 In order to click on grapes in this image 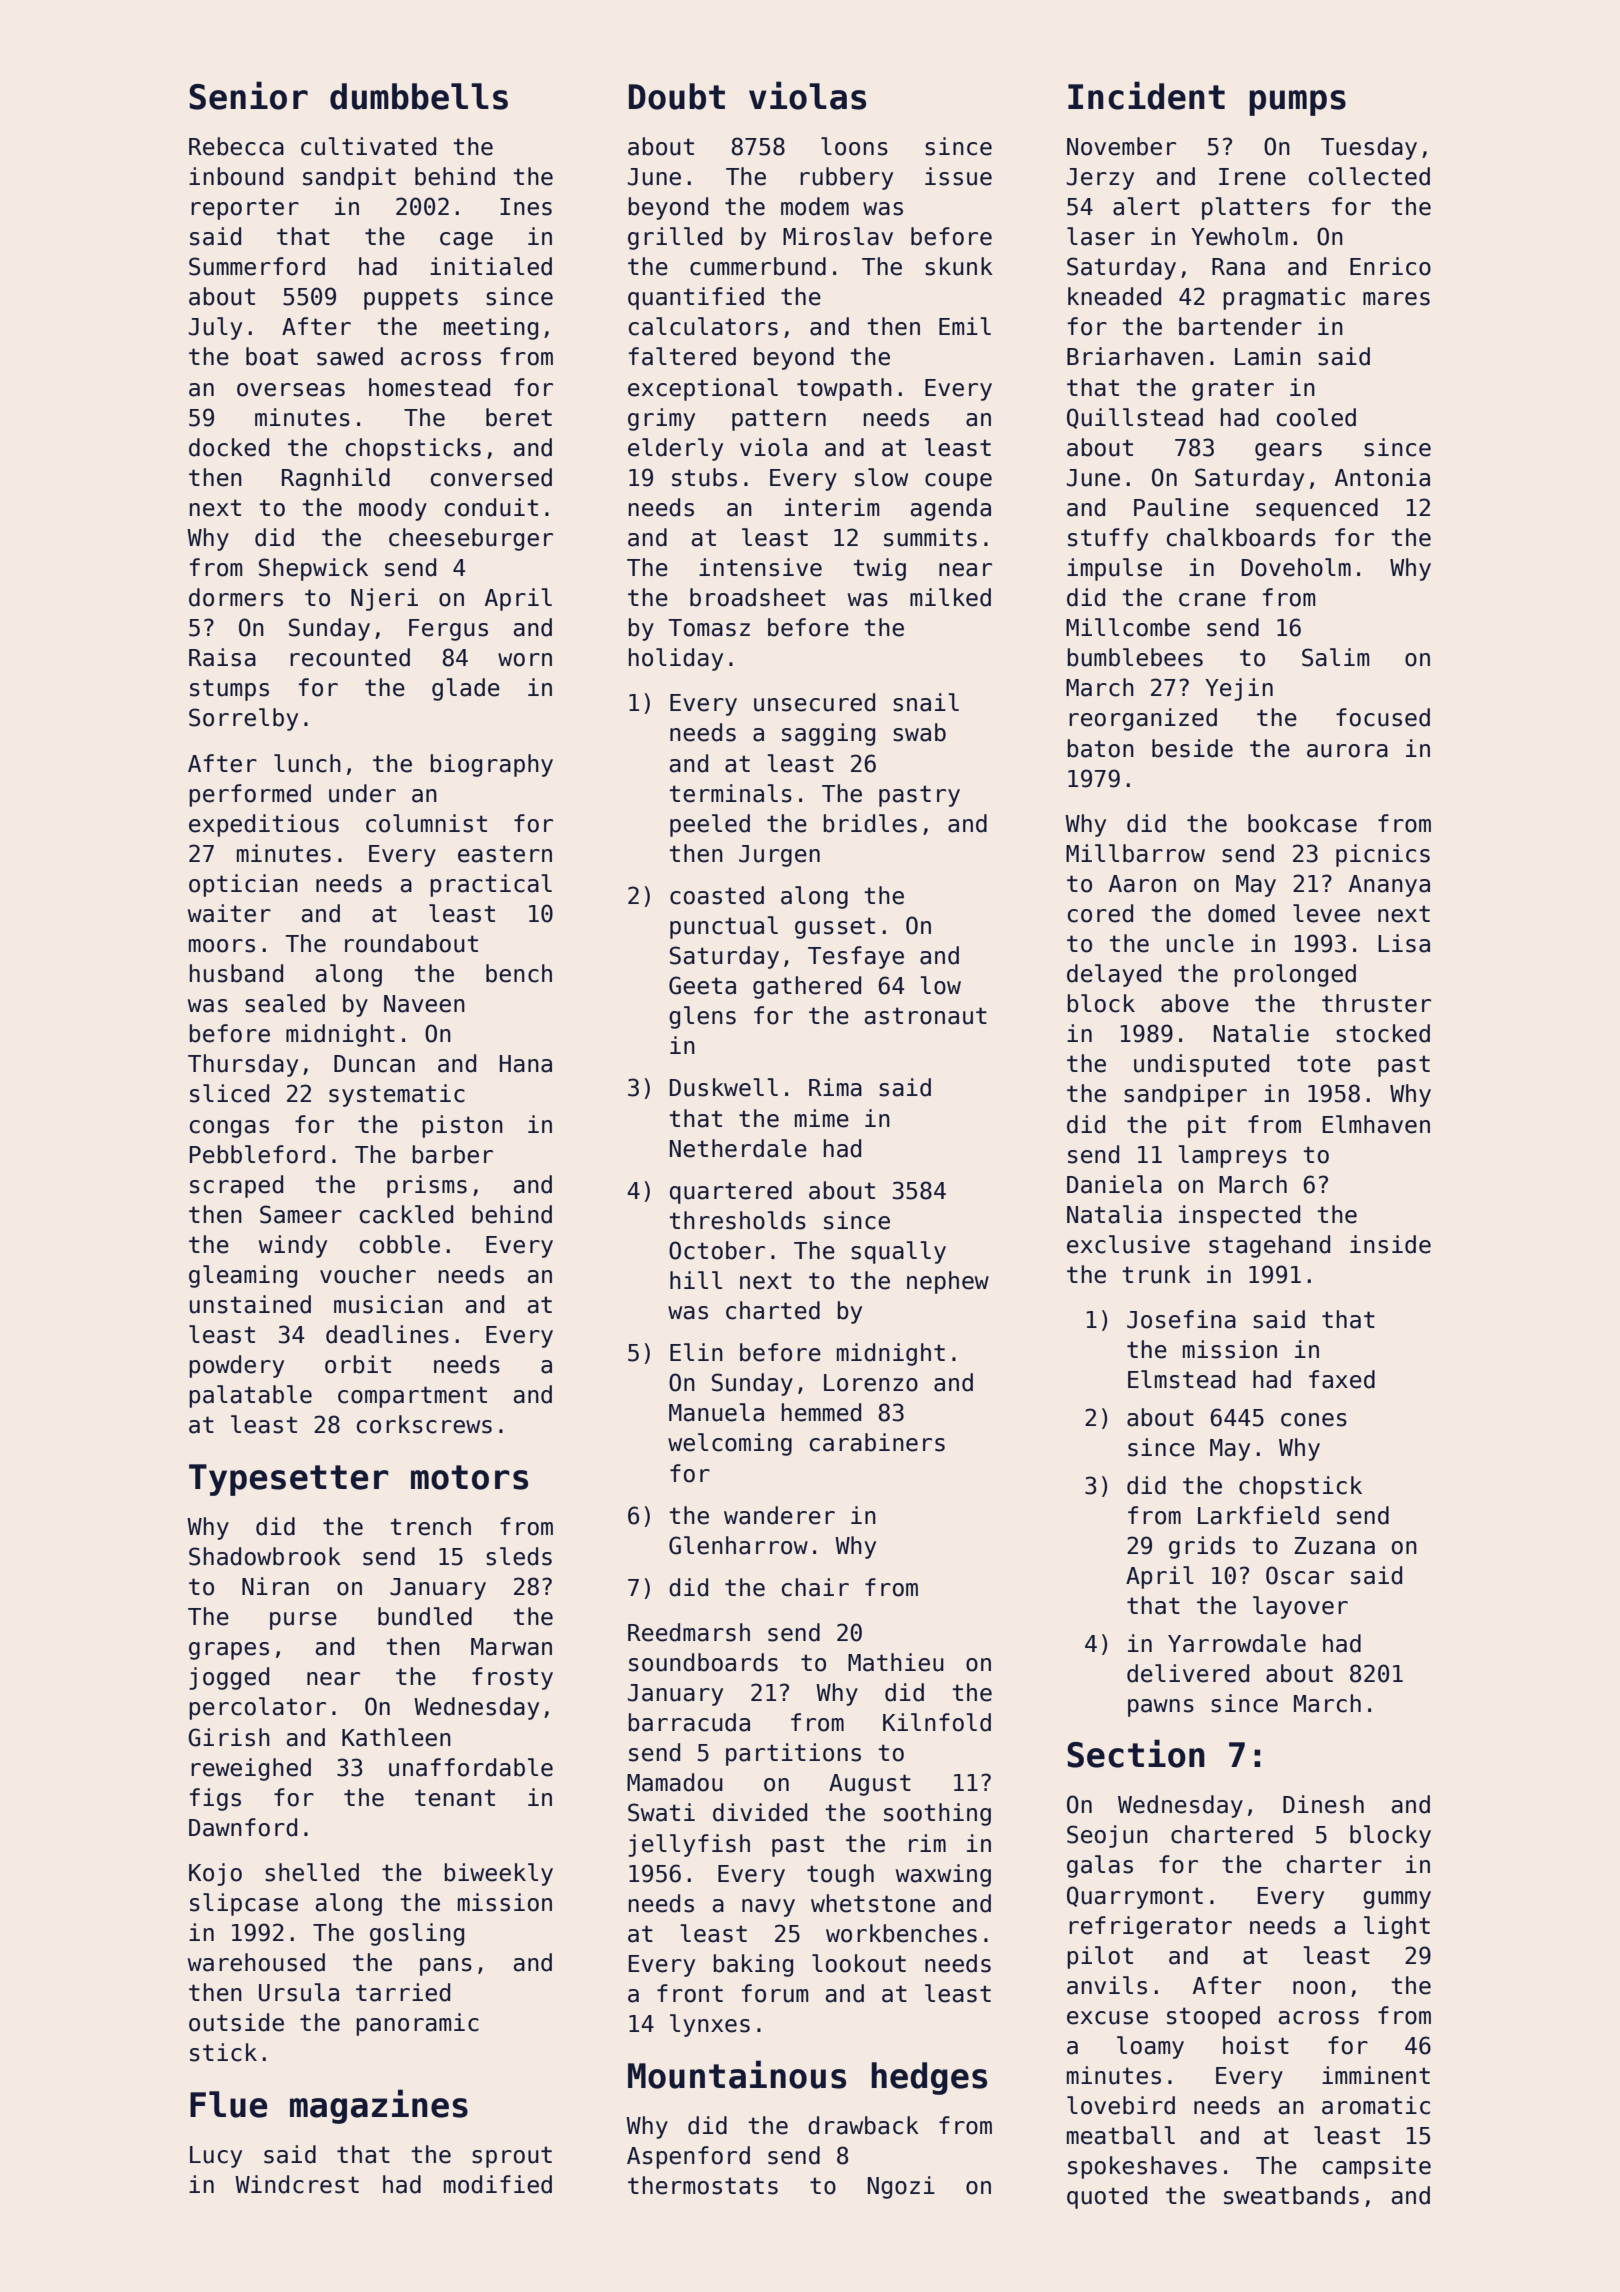, I will do `click(229, 1651)`.
